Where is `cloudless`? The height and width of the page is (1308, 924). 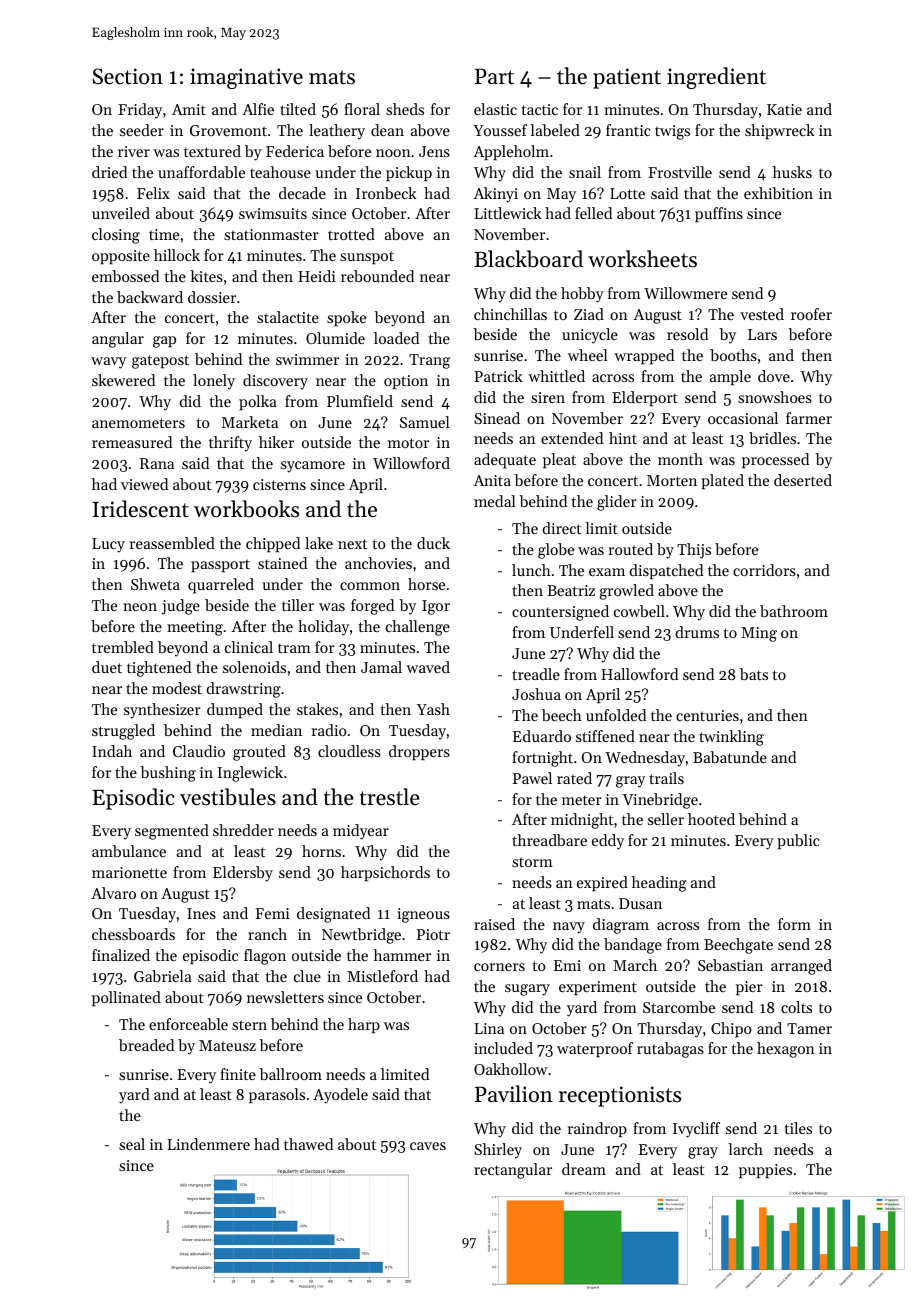 cloudless is located at coordinates (349, 751).
